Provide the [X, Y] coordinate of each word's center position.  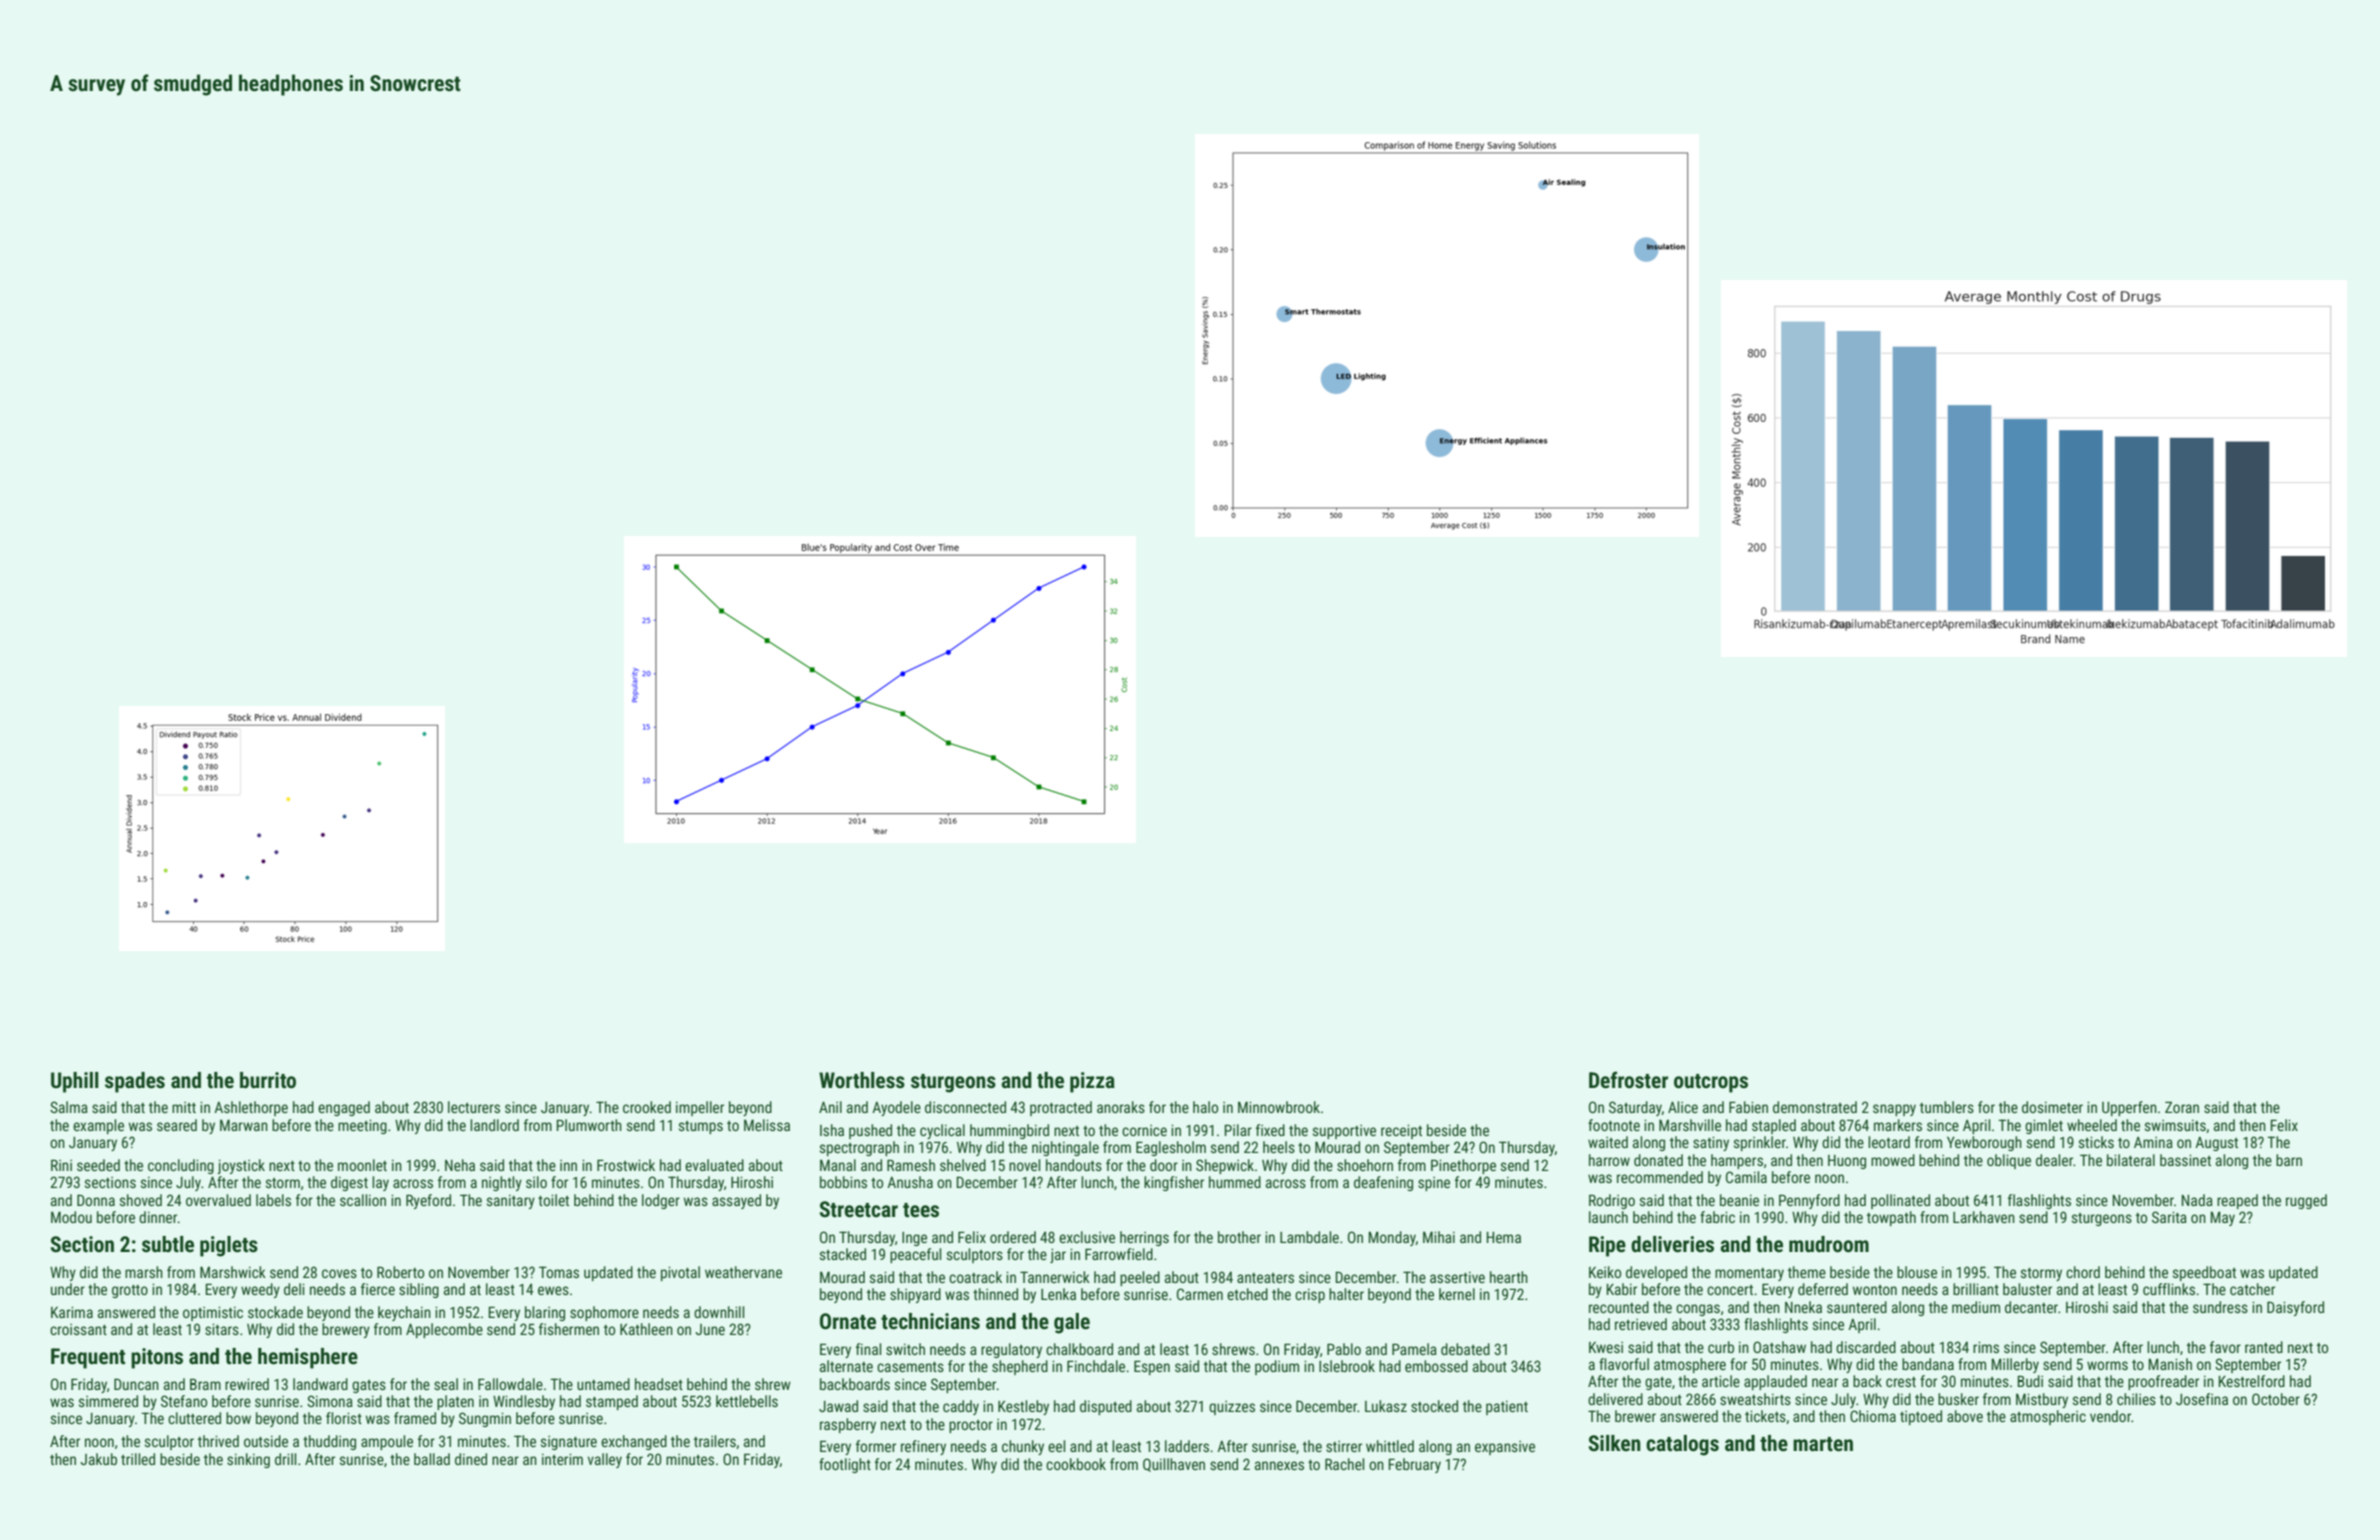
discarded [1866, 1347]
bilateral [2131, 1160]
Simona [330, 1401]
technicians [930, 1321]
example [98, 1126]
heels [1279, 1147]
